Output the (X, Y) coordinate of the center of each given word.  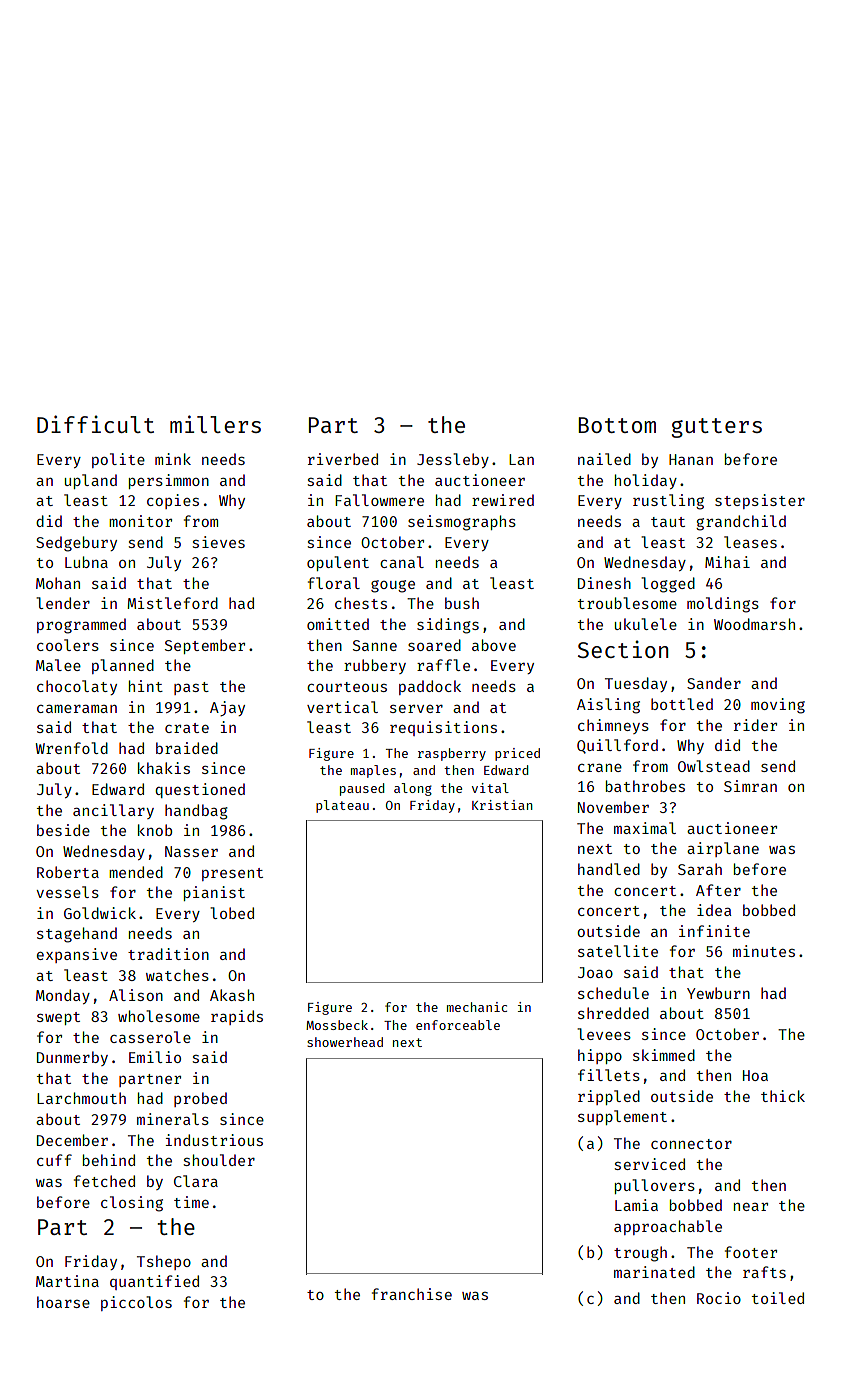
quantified (154, 1282)
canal (402, 562)
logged (668, 585)
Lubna (86, 562)
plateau (342, 806)
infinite (714, 931)
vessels (67, 892)
